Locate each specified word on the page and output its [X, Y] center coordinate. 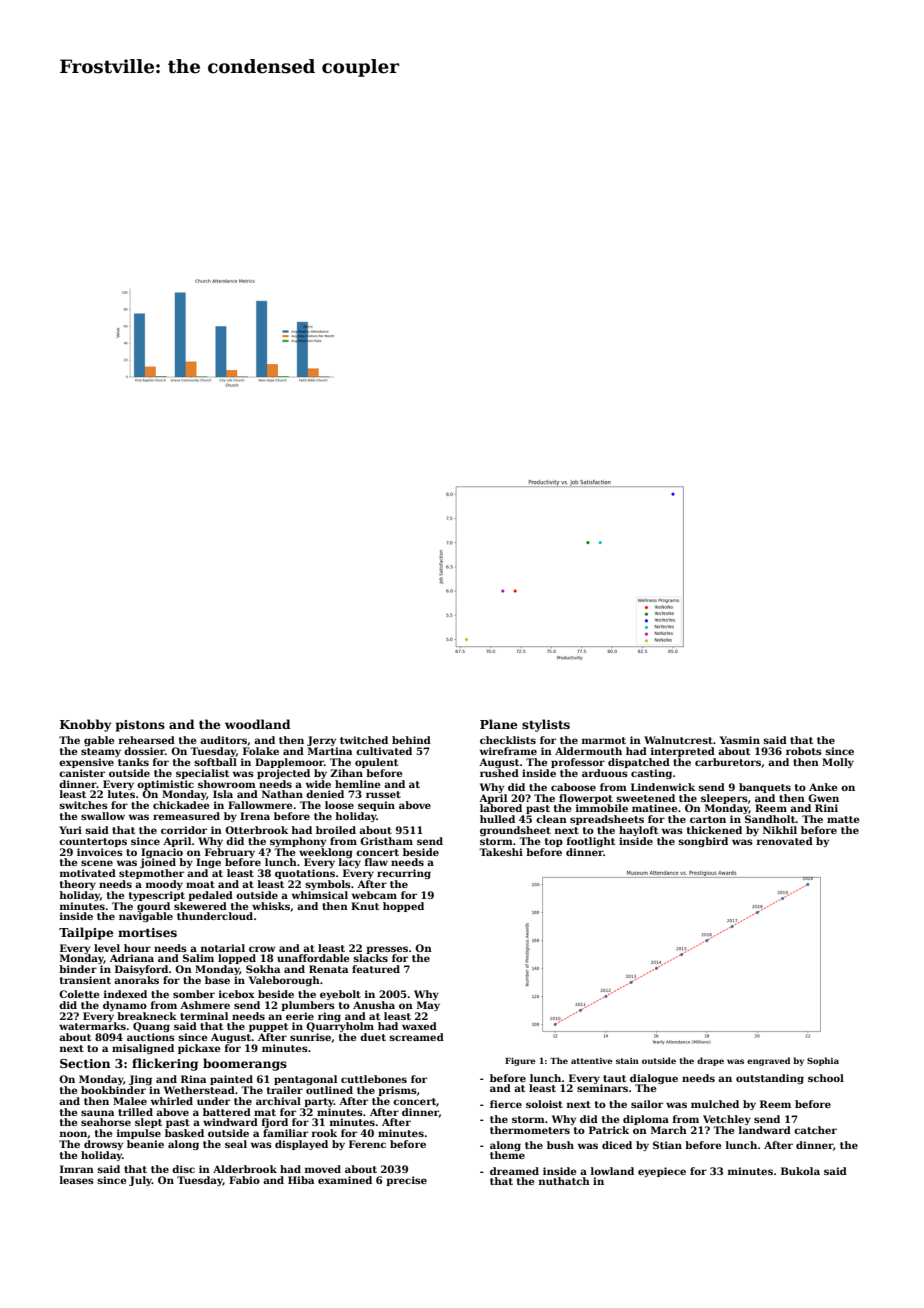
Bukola [800, 1171]
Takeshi [501, 852]
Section [85, 1063]
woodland [258, 724]
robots [804, 751]
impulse [139, 1134]
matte [843, 819]
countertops [93, 842]
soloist [544, 1104]
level [107, 948]
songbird [703, 842]
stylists [546, 725]
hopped [403, 907]
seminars [602, 1088]
